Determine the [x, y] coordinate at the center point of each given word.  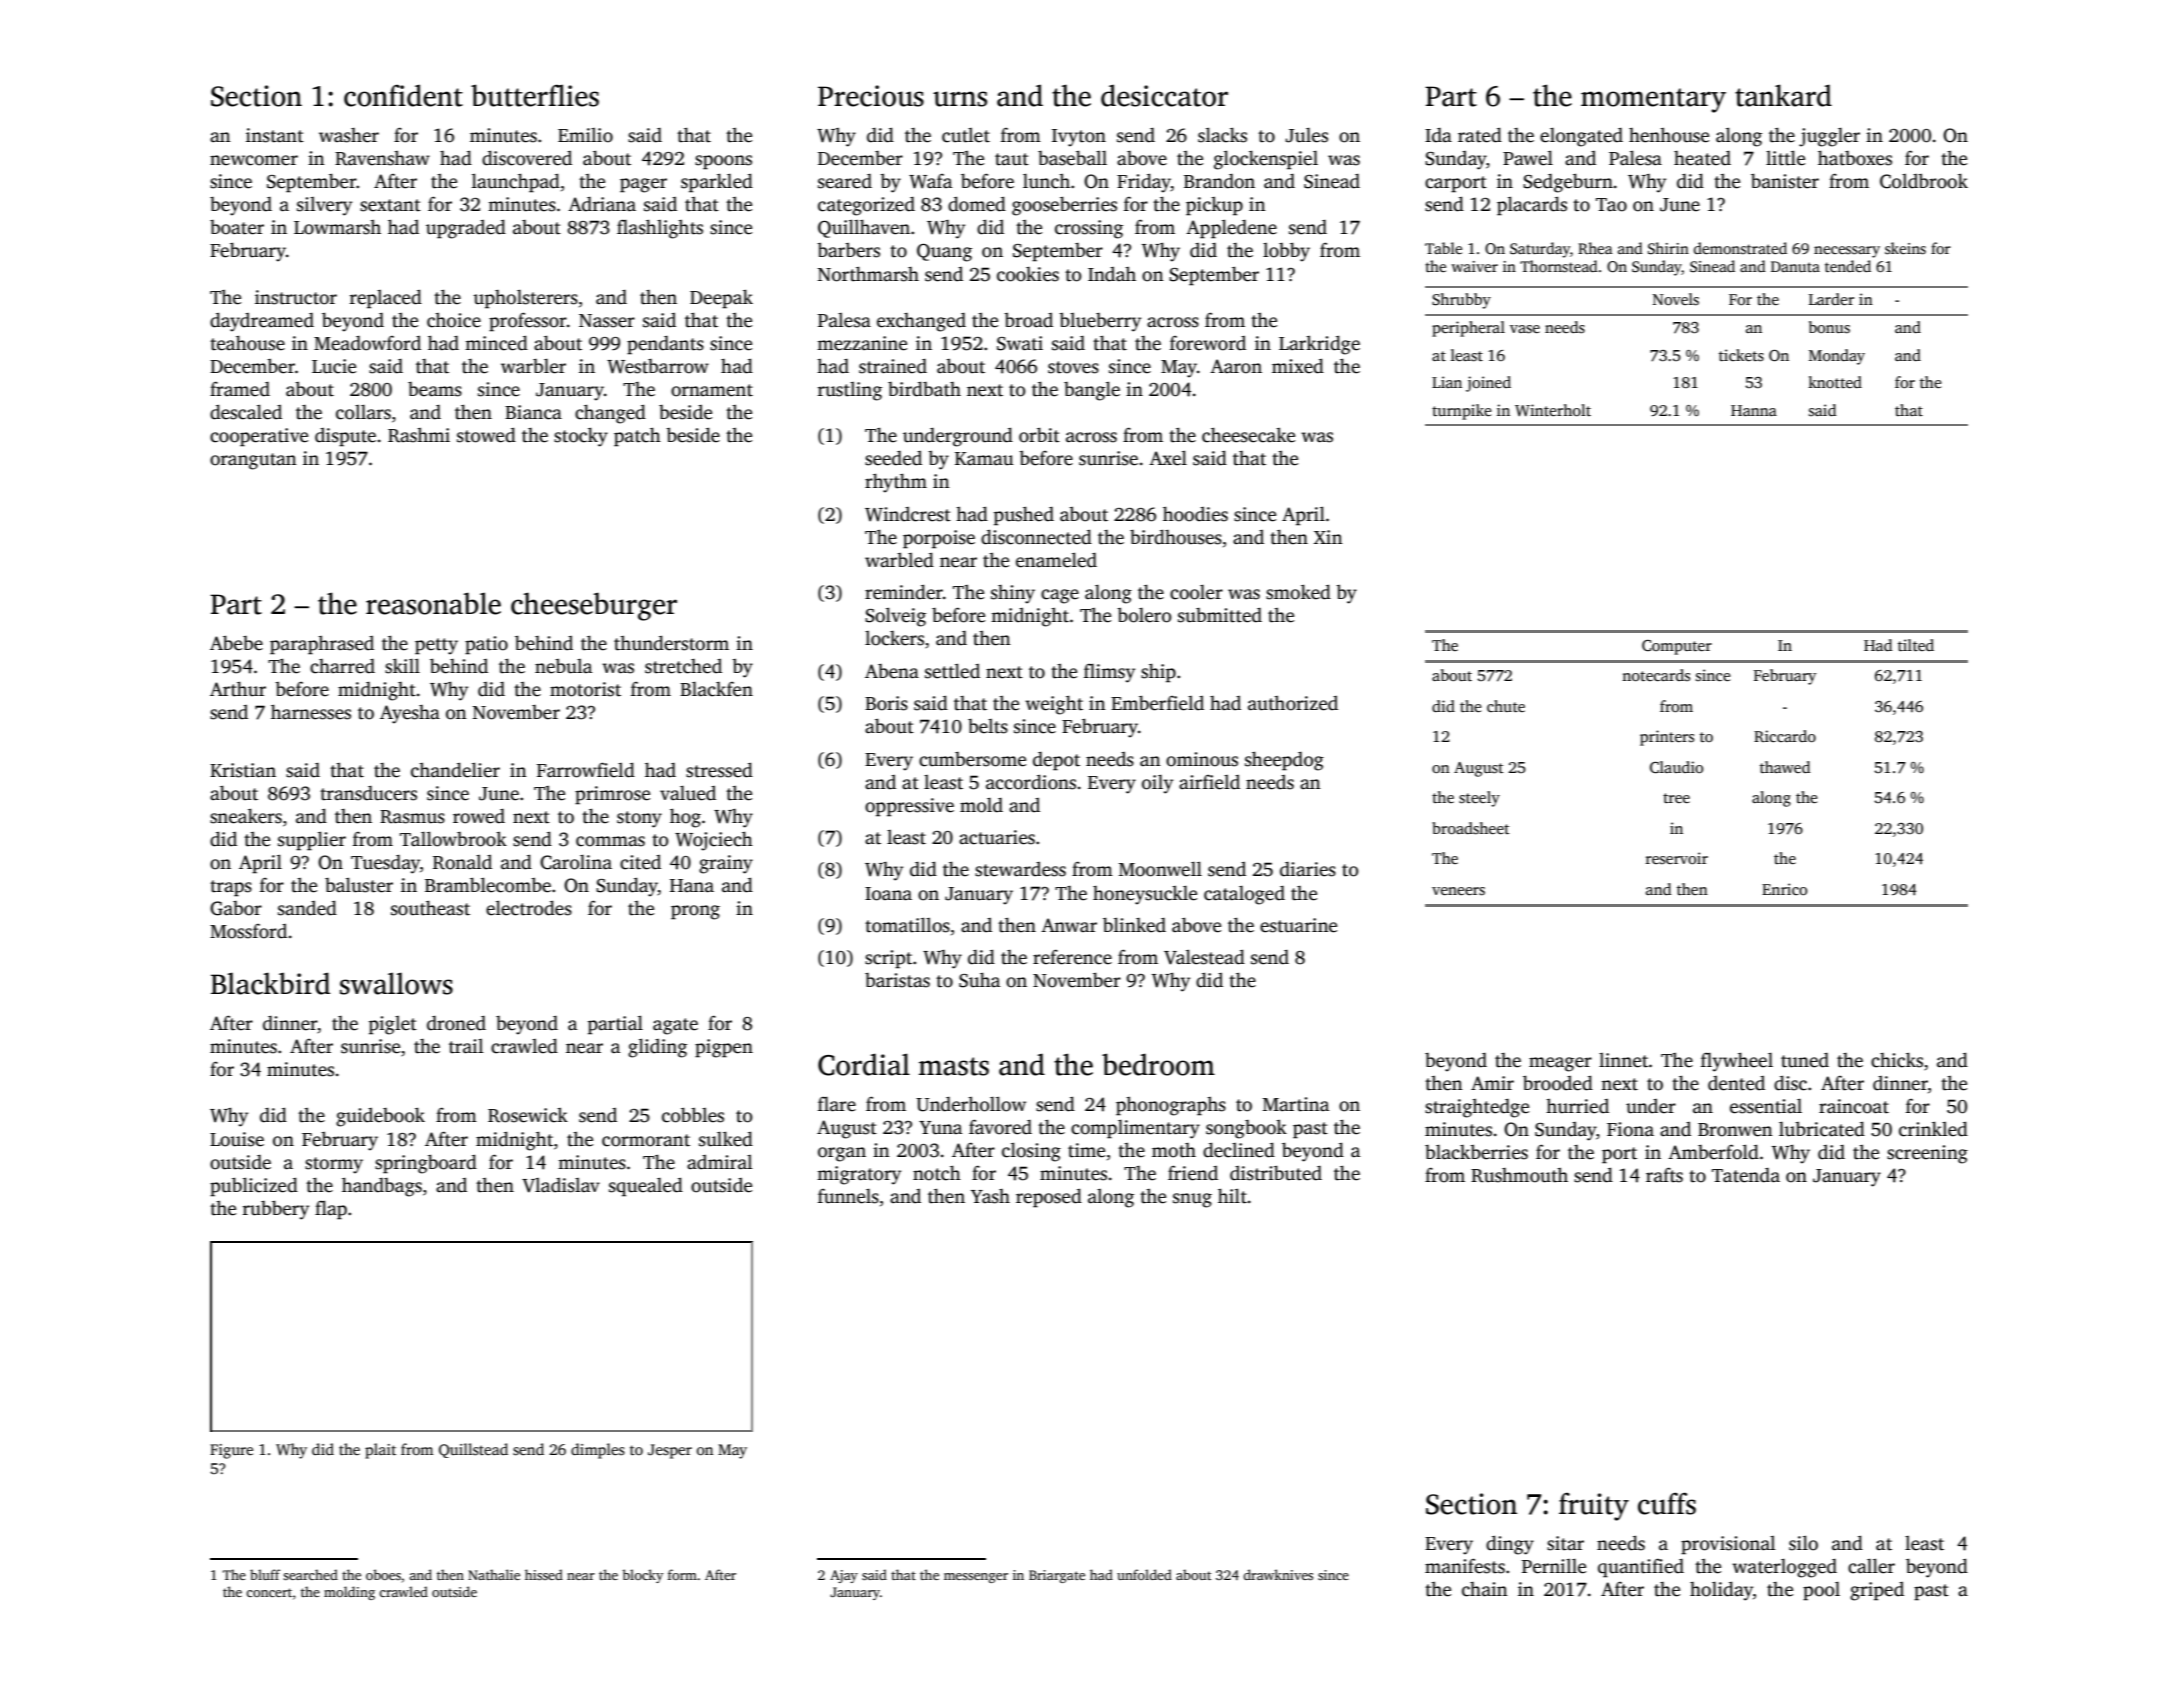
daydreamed [262, 322]
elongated [1581, 137]
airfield [1209, 782]
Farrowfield [586, 770]
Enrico [1784, 889]
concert [269, 1592]
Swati [1020, 343]
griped [1877, 1591]
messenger [976, 1578]
